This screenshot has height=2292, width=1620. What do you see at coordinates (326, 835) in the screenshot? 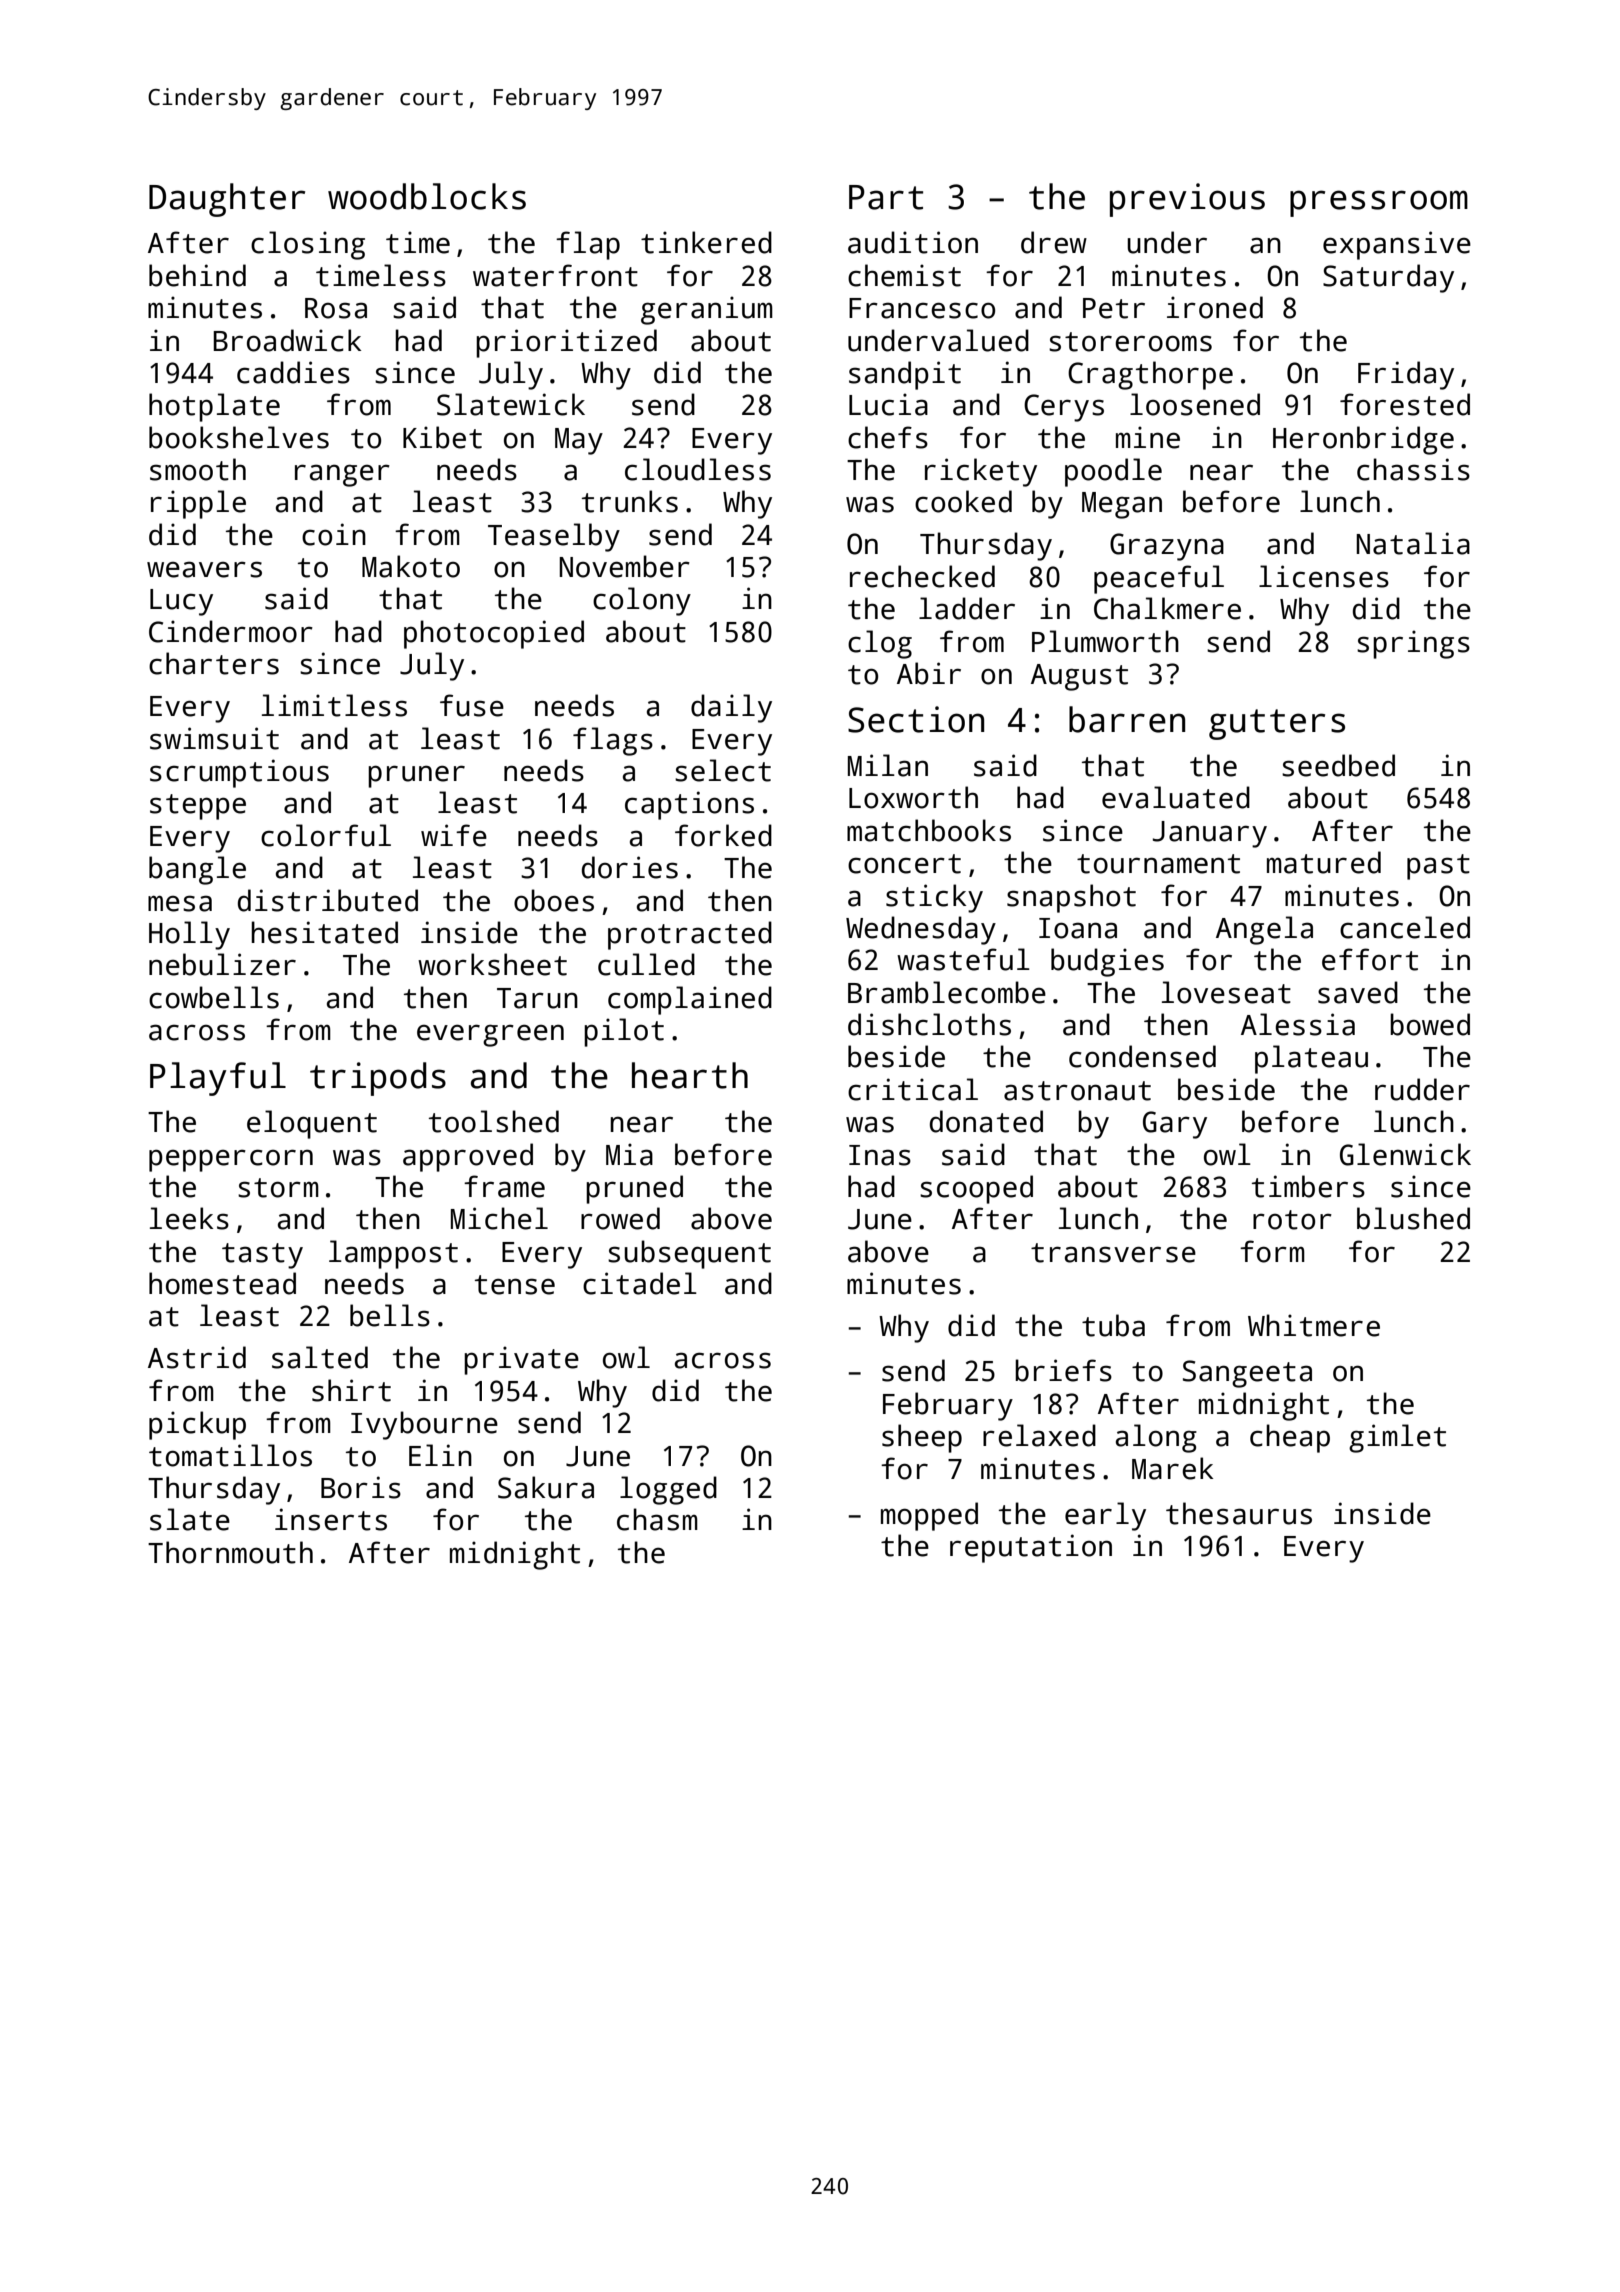
I see `colorful` at bounding box center [326, 835].
